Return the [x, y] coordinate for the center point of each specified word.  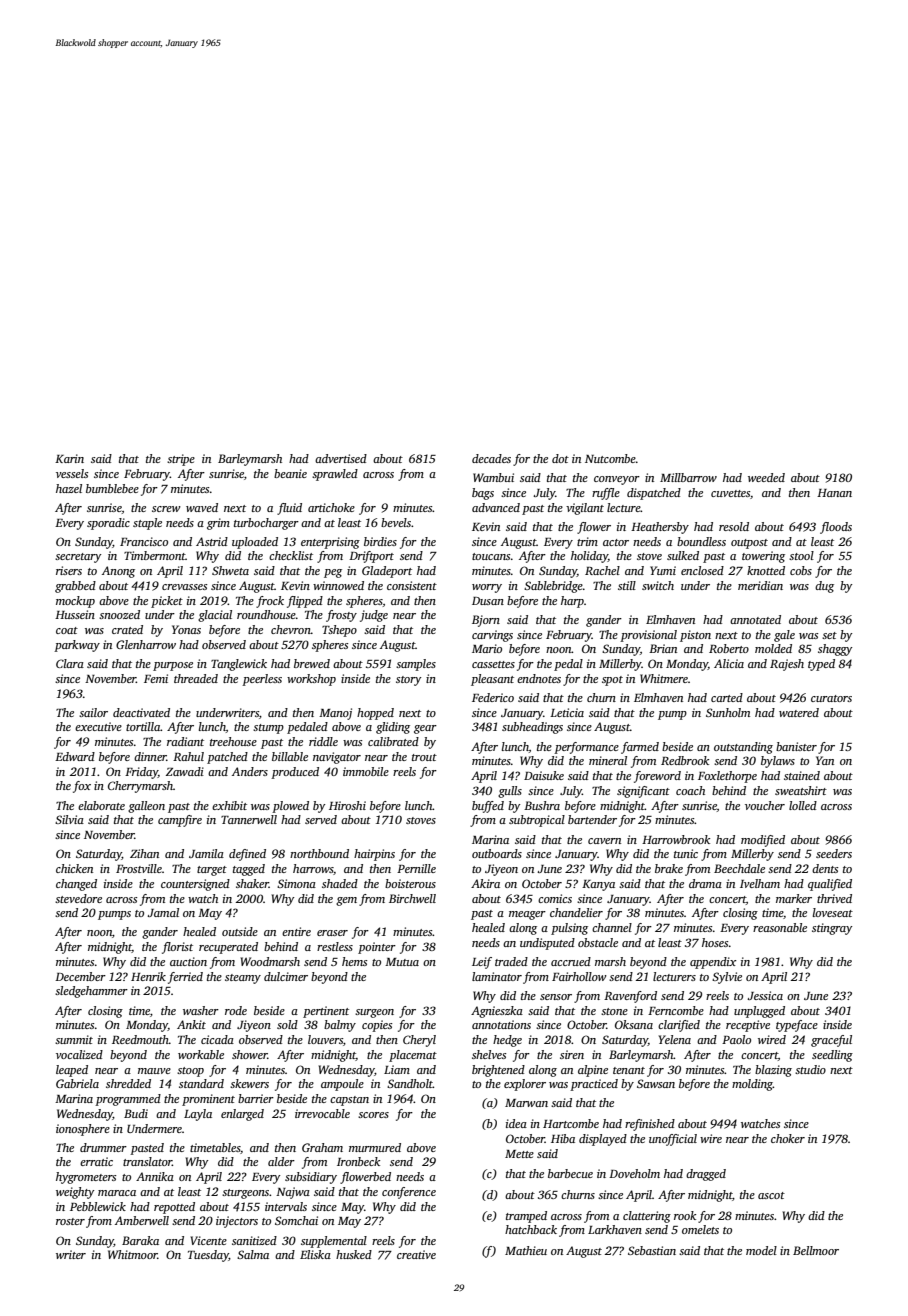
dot [560, 458]
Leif [482, 963]
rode [236, 1010]
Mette [519, 1154]
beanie [290, 473]
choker [788, 1138]
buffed [488, 807]
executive [98, 726]
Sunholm [728, 712]
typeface [797, 1026]
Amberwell [142, 1220]
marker [794, 898]
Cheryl [419, 1041]
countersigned [195, 885]
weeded [766, 477]
